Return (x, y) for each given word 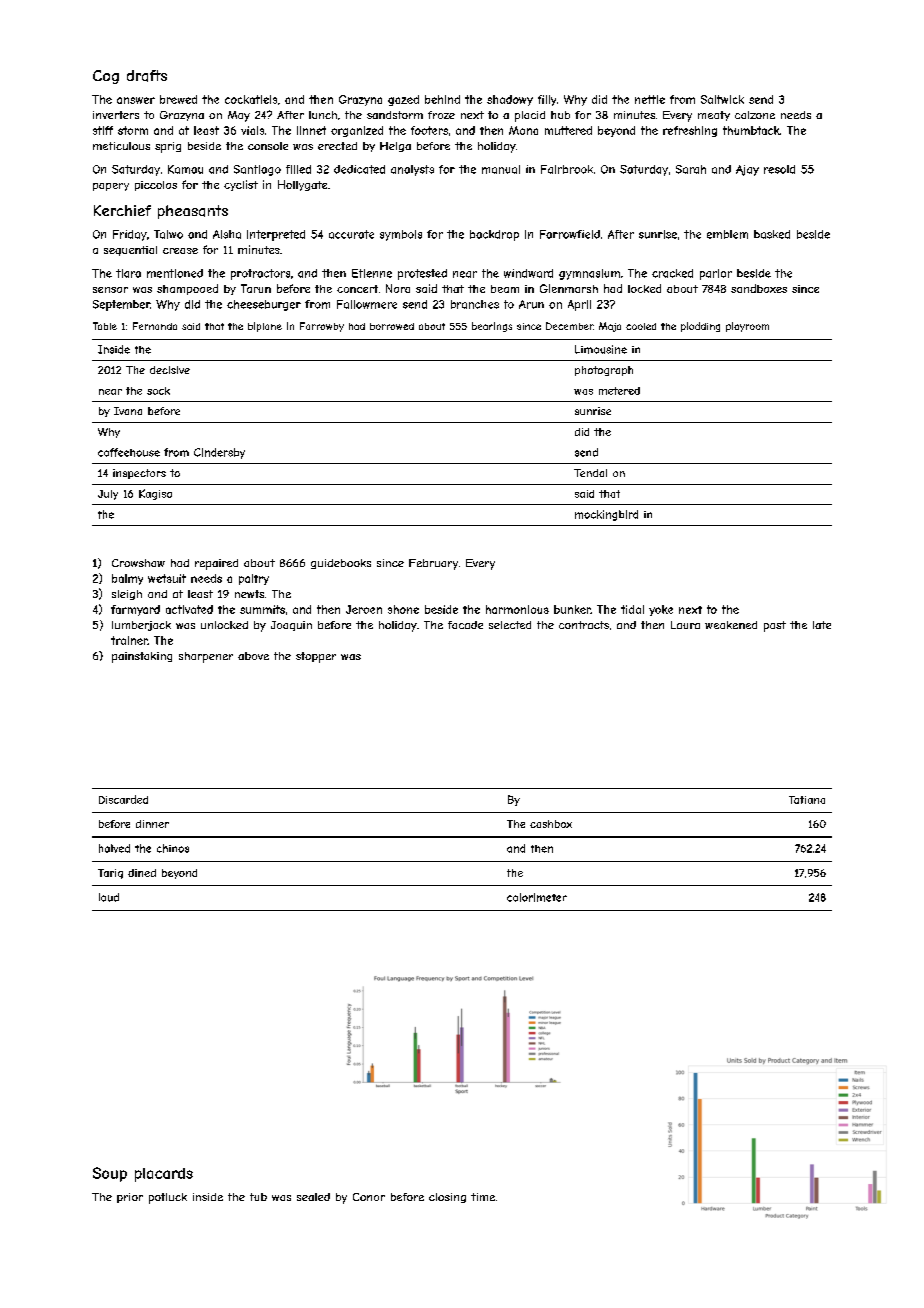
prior (130, 1198)
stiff (103, 130)
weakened (731, 625)
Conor (369, 1197)
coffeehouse (129, 452)
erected (337, 146)
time (483, 1197)
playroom (747, 327)
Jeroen (364, 609)
